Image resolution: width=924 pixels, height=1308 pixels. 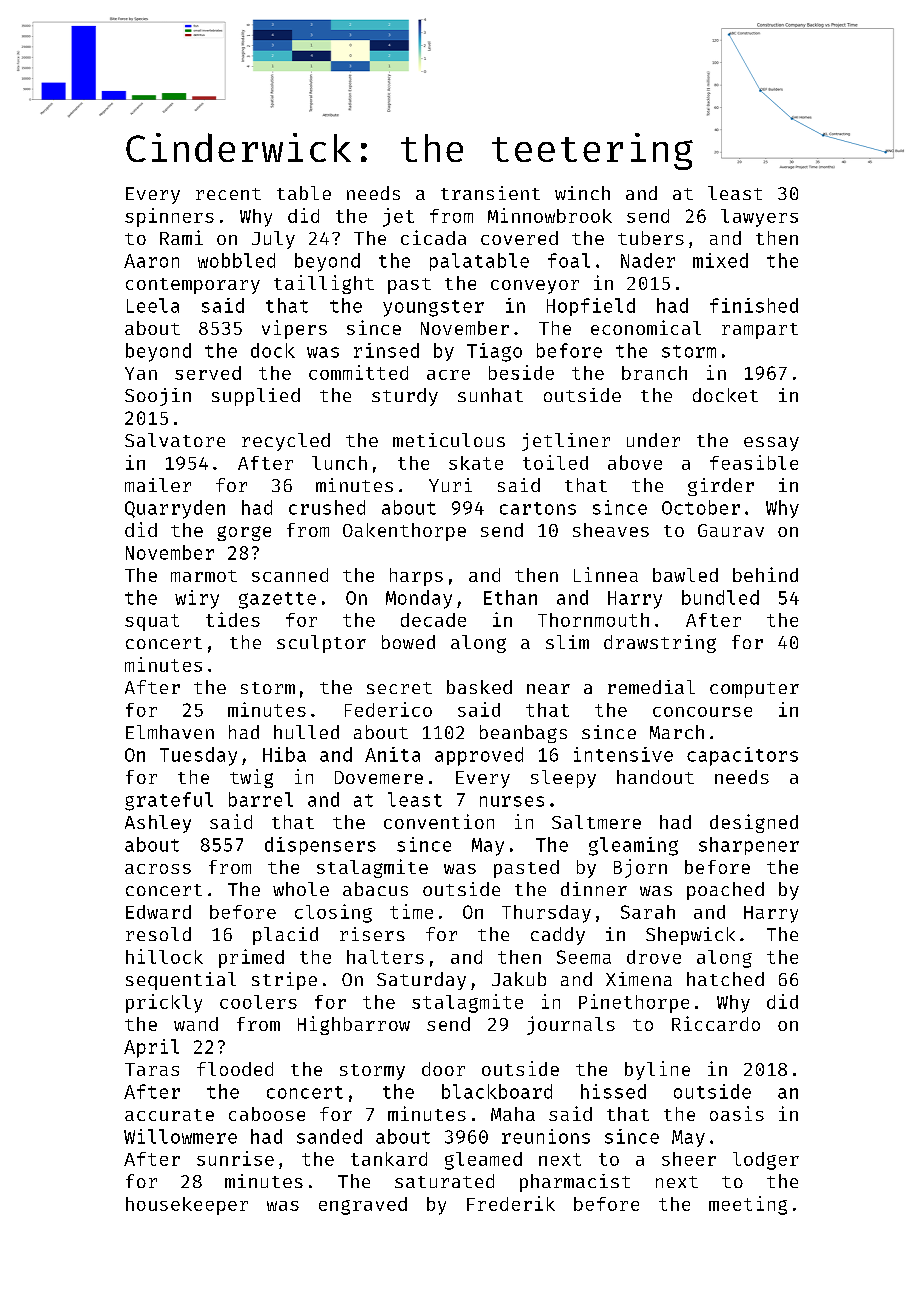 What do you see at coordinates (169, 1115) in the screenshot?
I see `accurate` at bounding box center [169, 1115].
